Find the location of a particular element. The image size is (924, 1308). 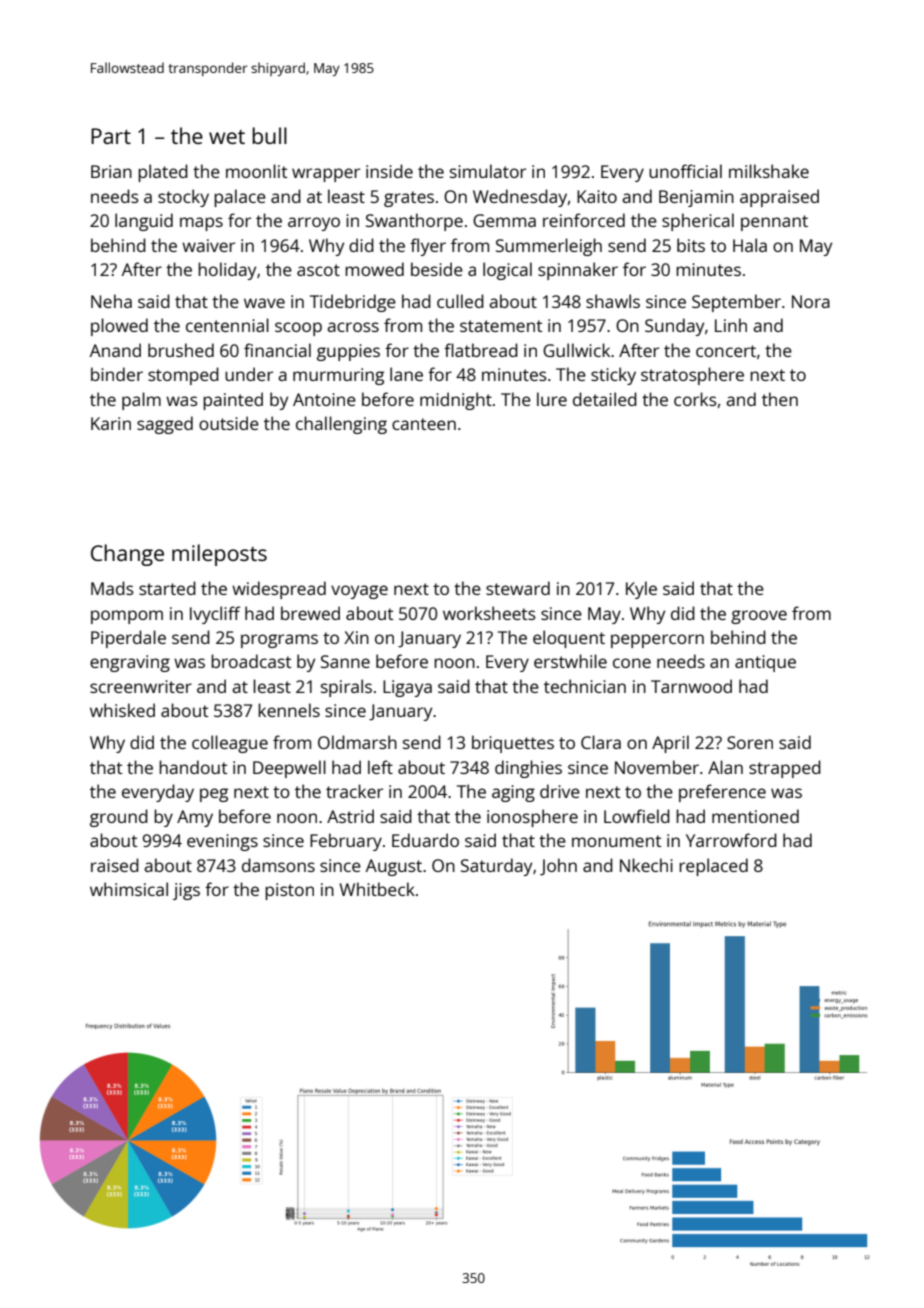

lane is located at coordinates (406, 374).
